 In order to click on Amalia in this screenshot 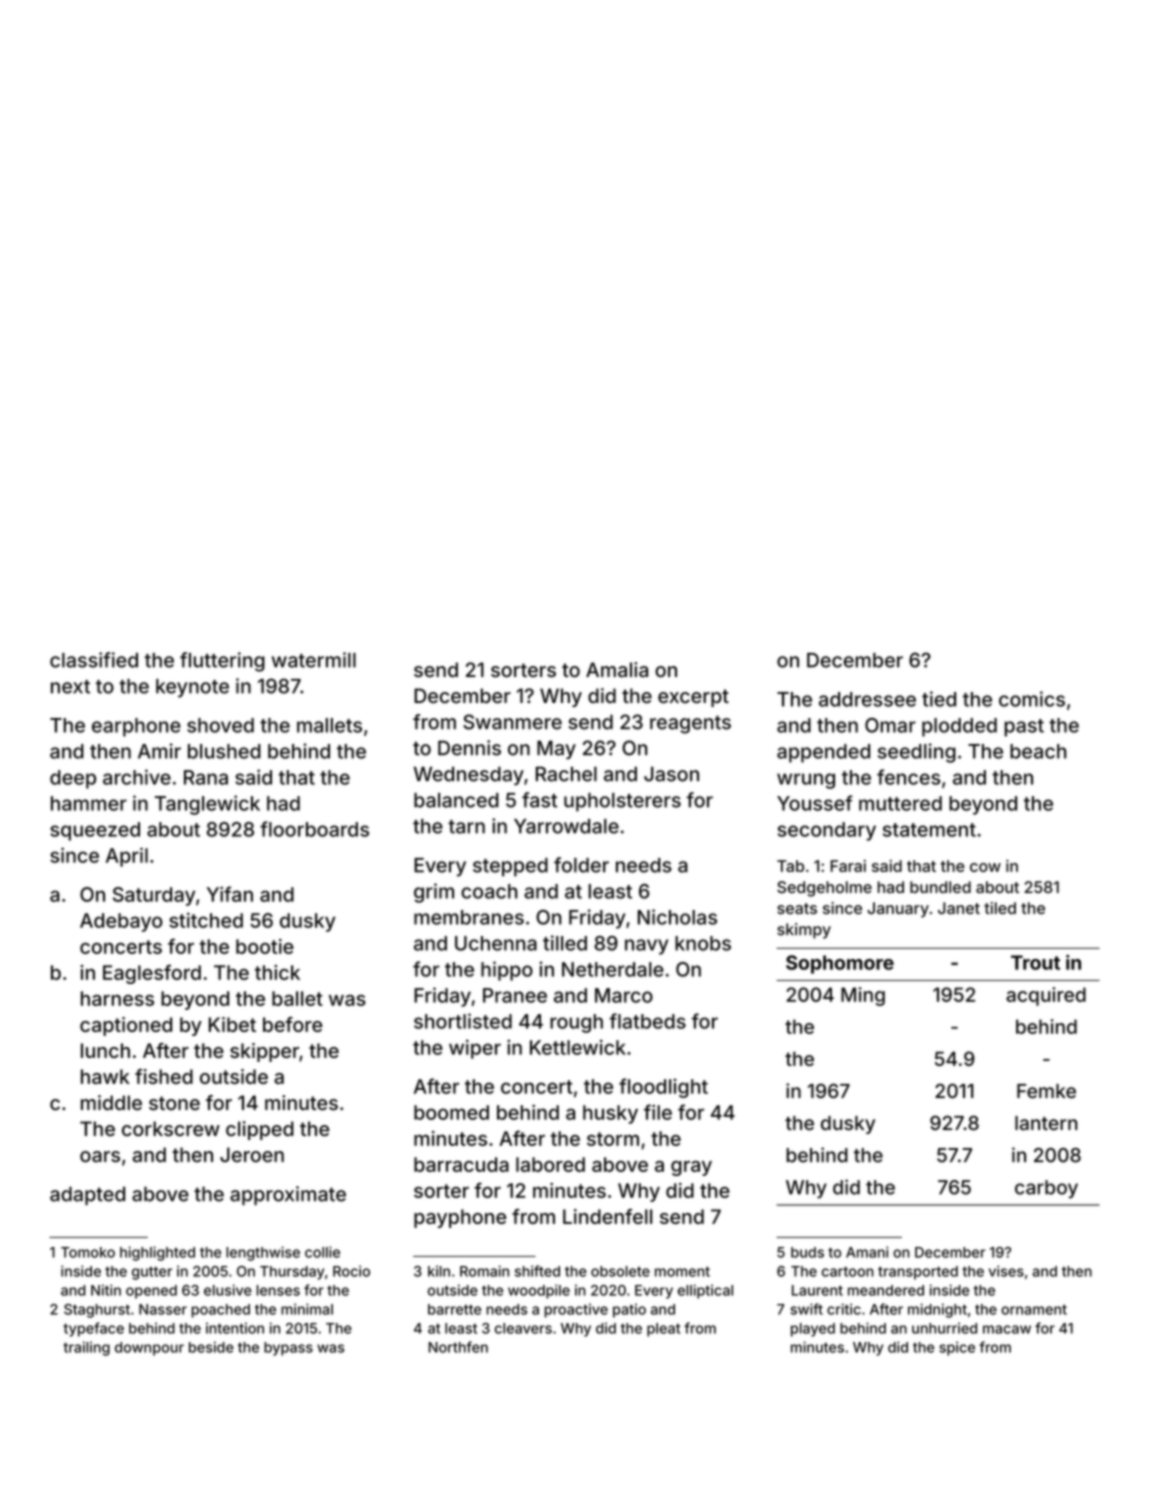, I will do `click(617, 670)`.
